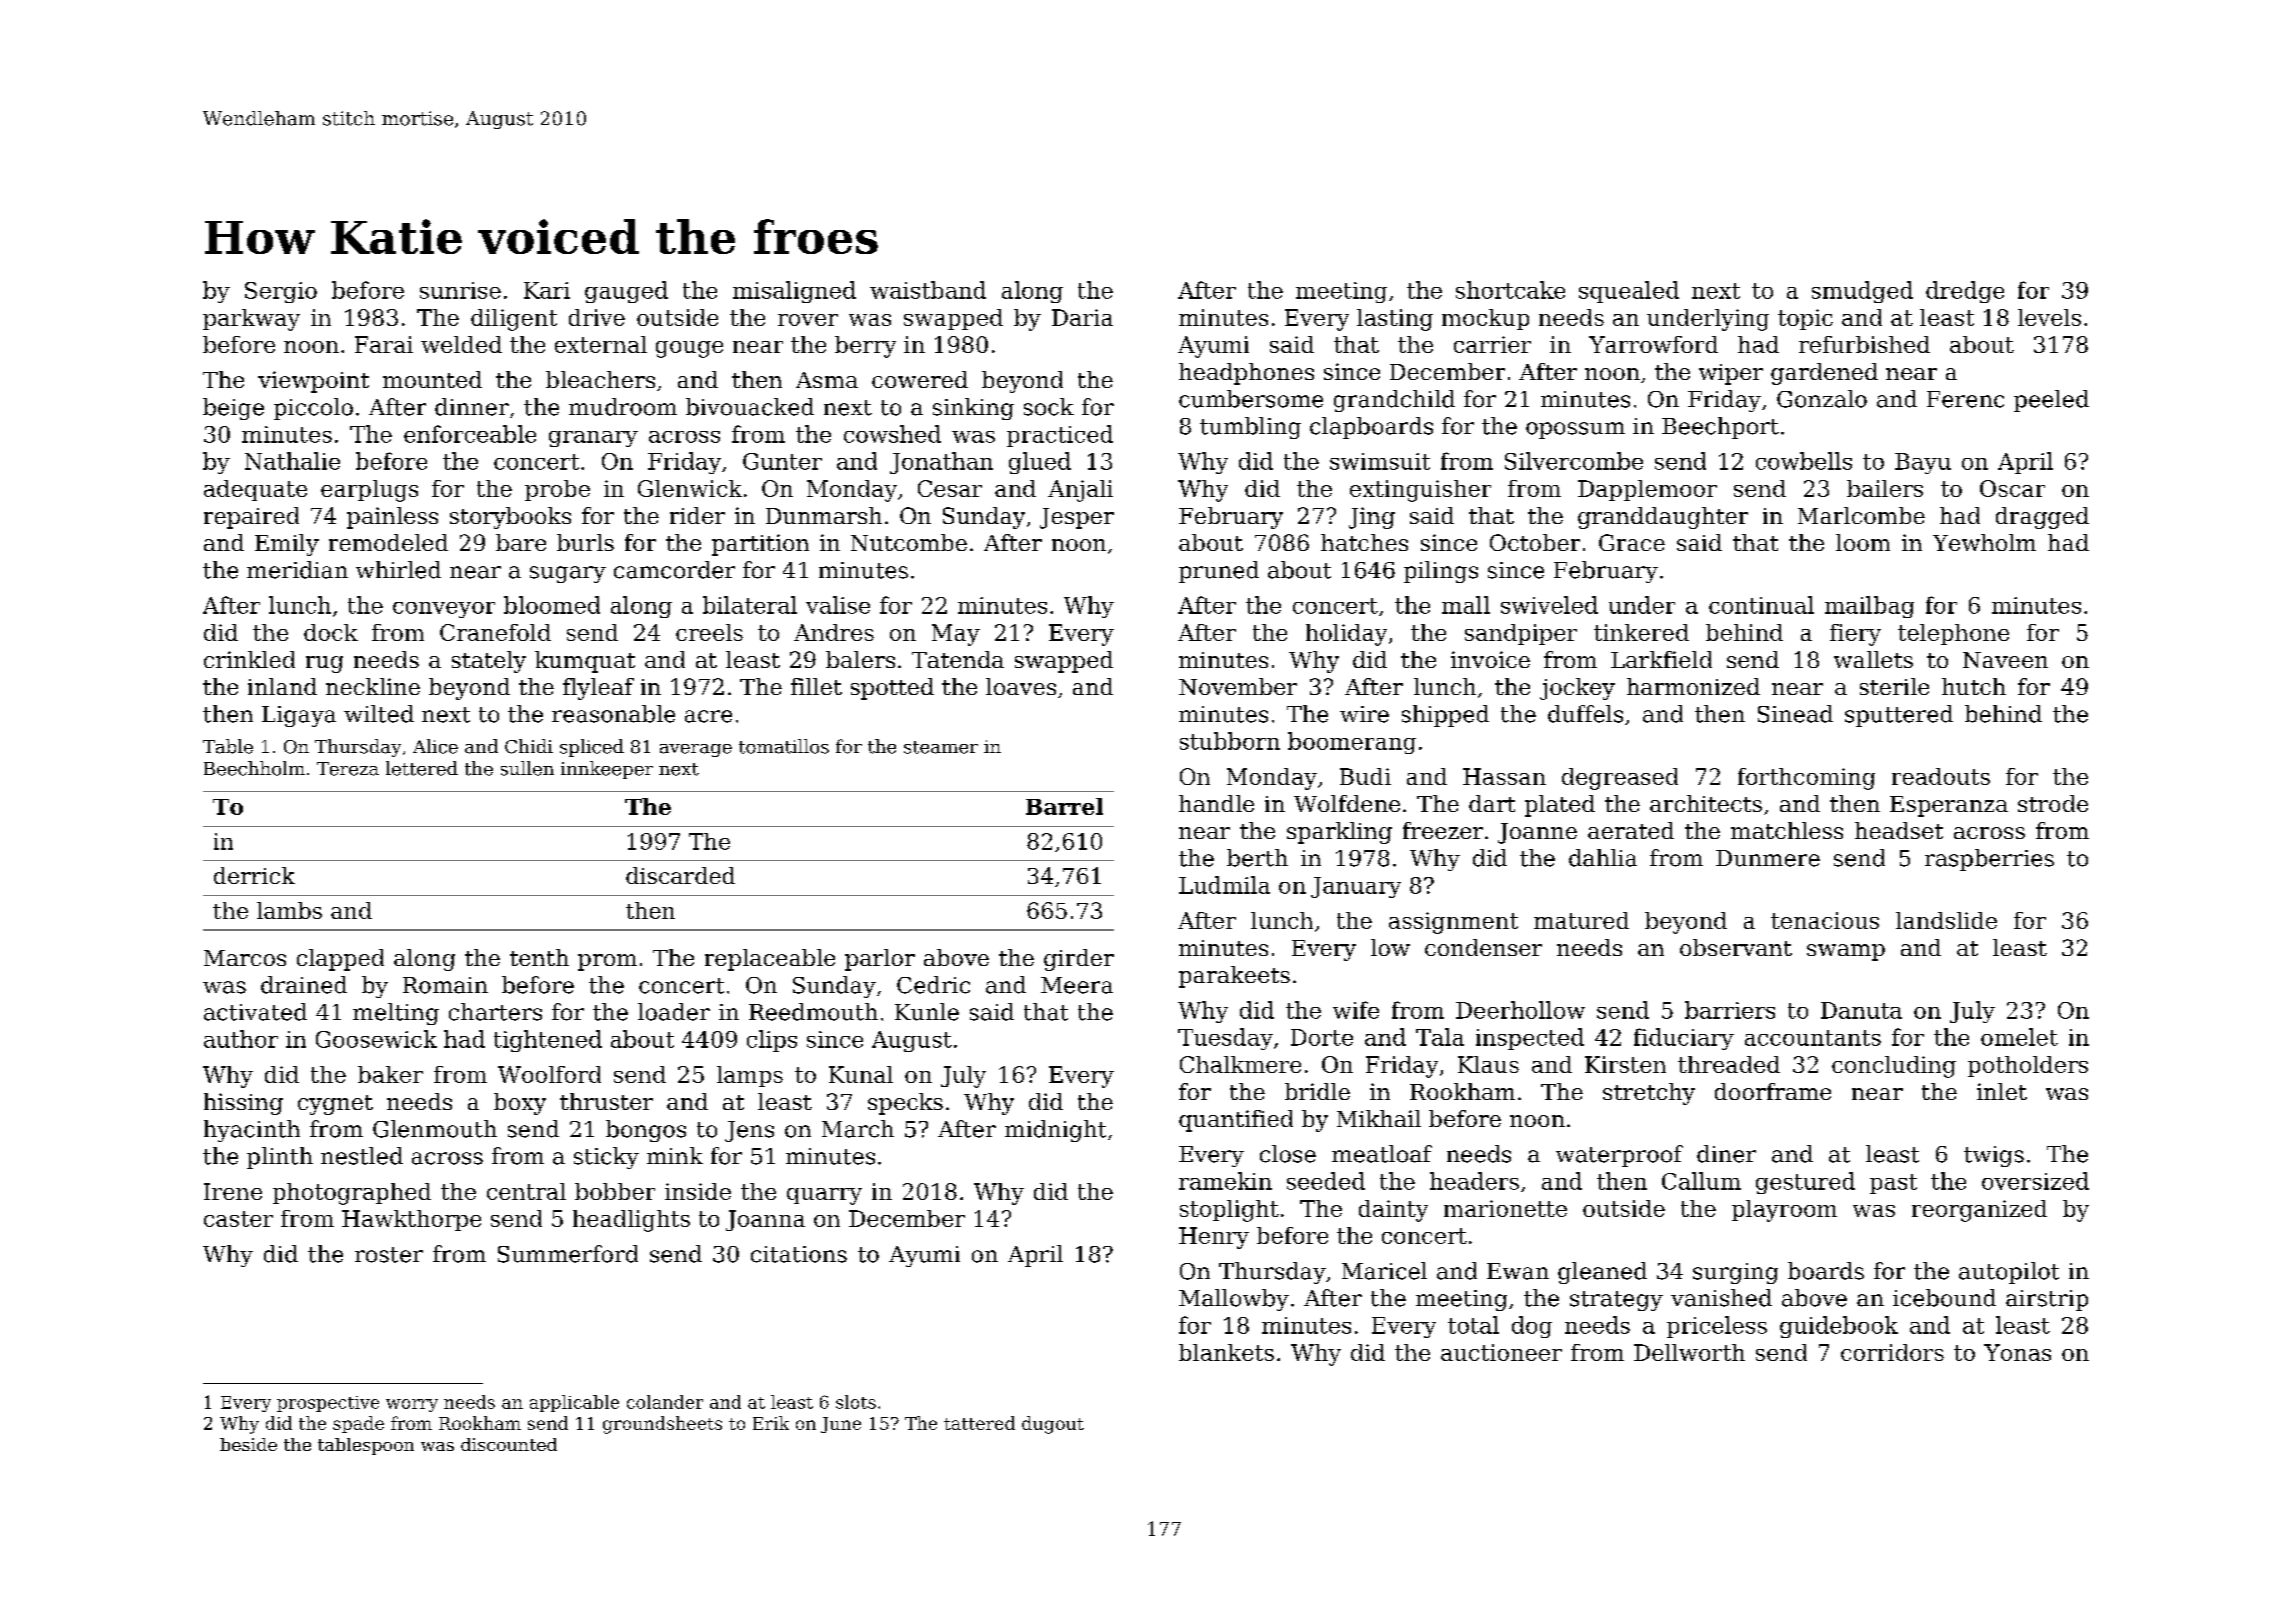 The height and width of the screenshot is (1620, 2292). What do you see at coordinates (1899, 716) in the screenshot?
I see `sputtered` at bounding box center [1899, 716].
